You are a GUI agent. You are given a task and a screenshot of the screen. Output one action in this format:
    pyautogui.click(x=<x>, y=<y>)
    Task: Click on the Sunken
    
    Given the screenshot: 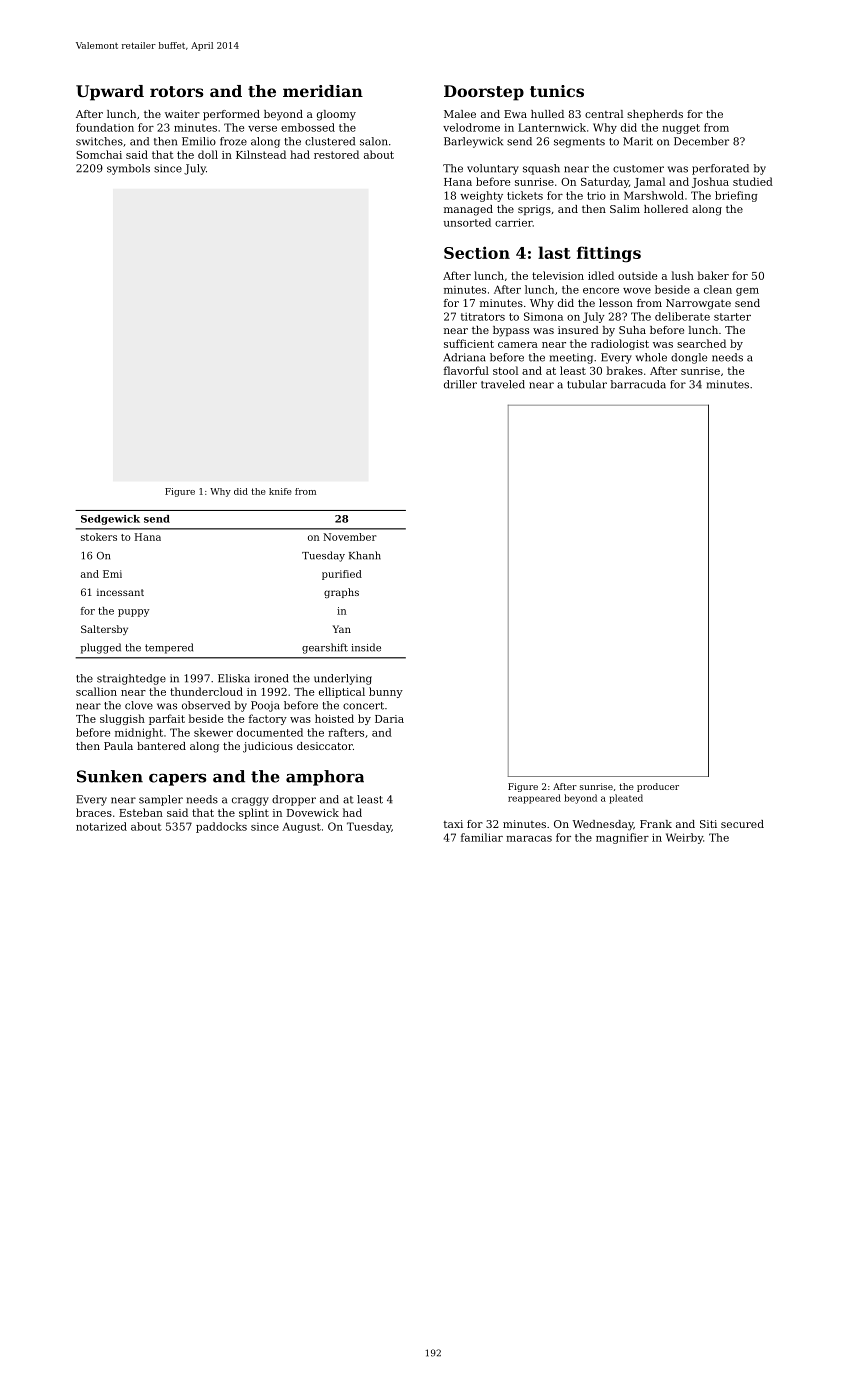 What is the action you would take?
    pyautogui.click(x=110, y=776)
